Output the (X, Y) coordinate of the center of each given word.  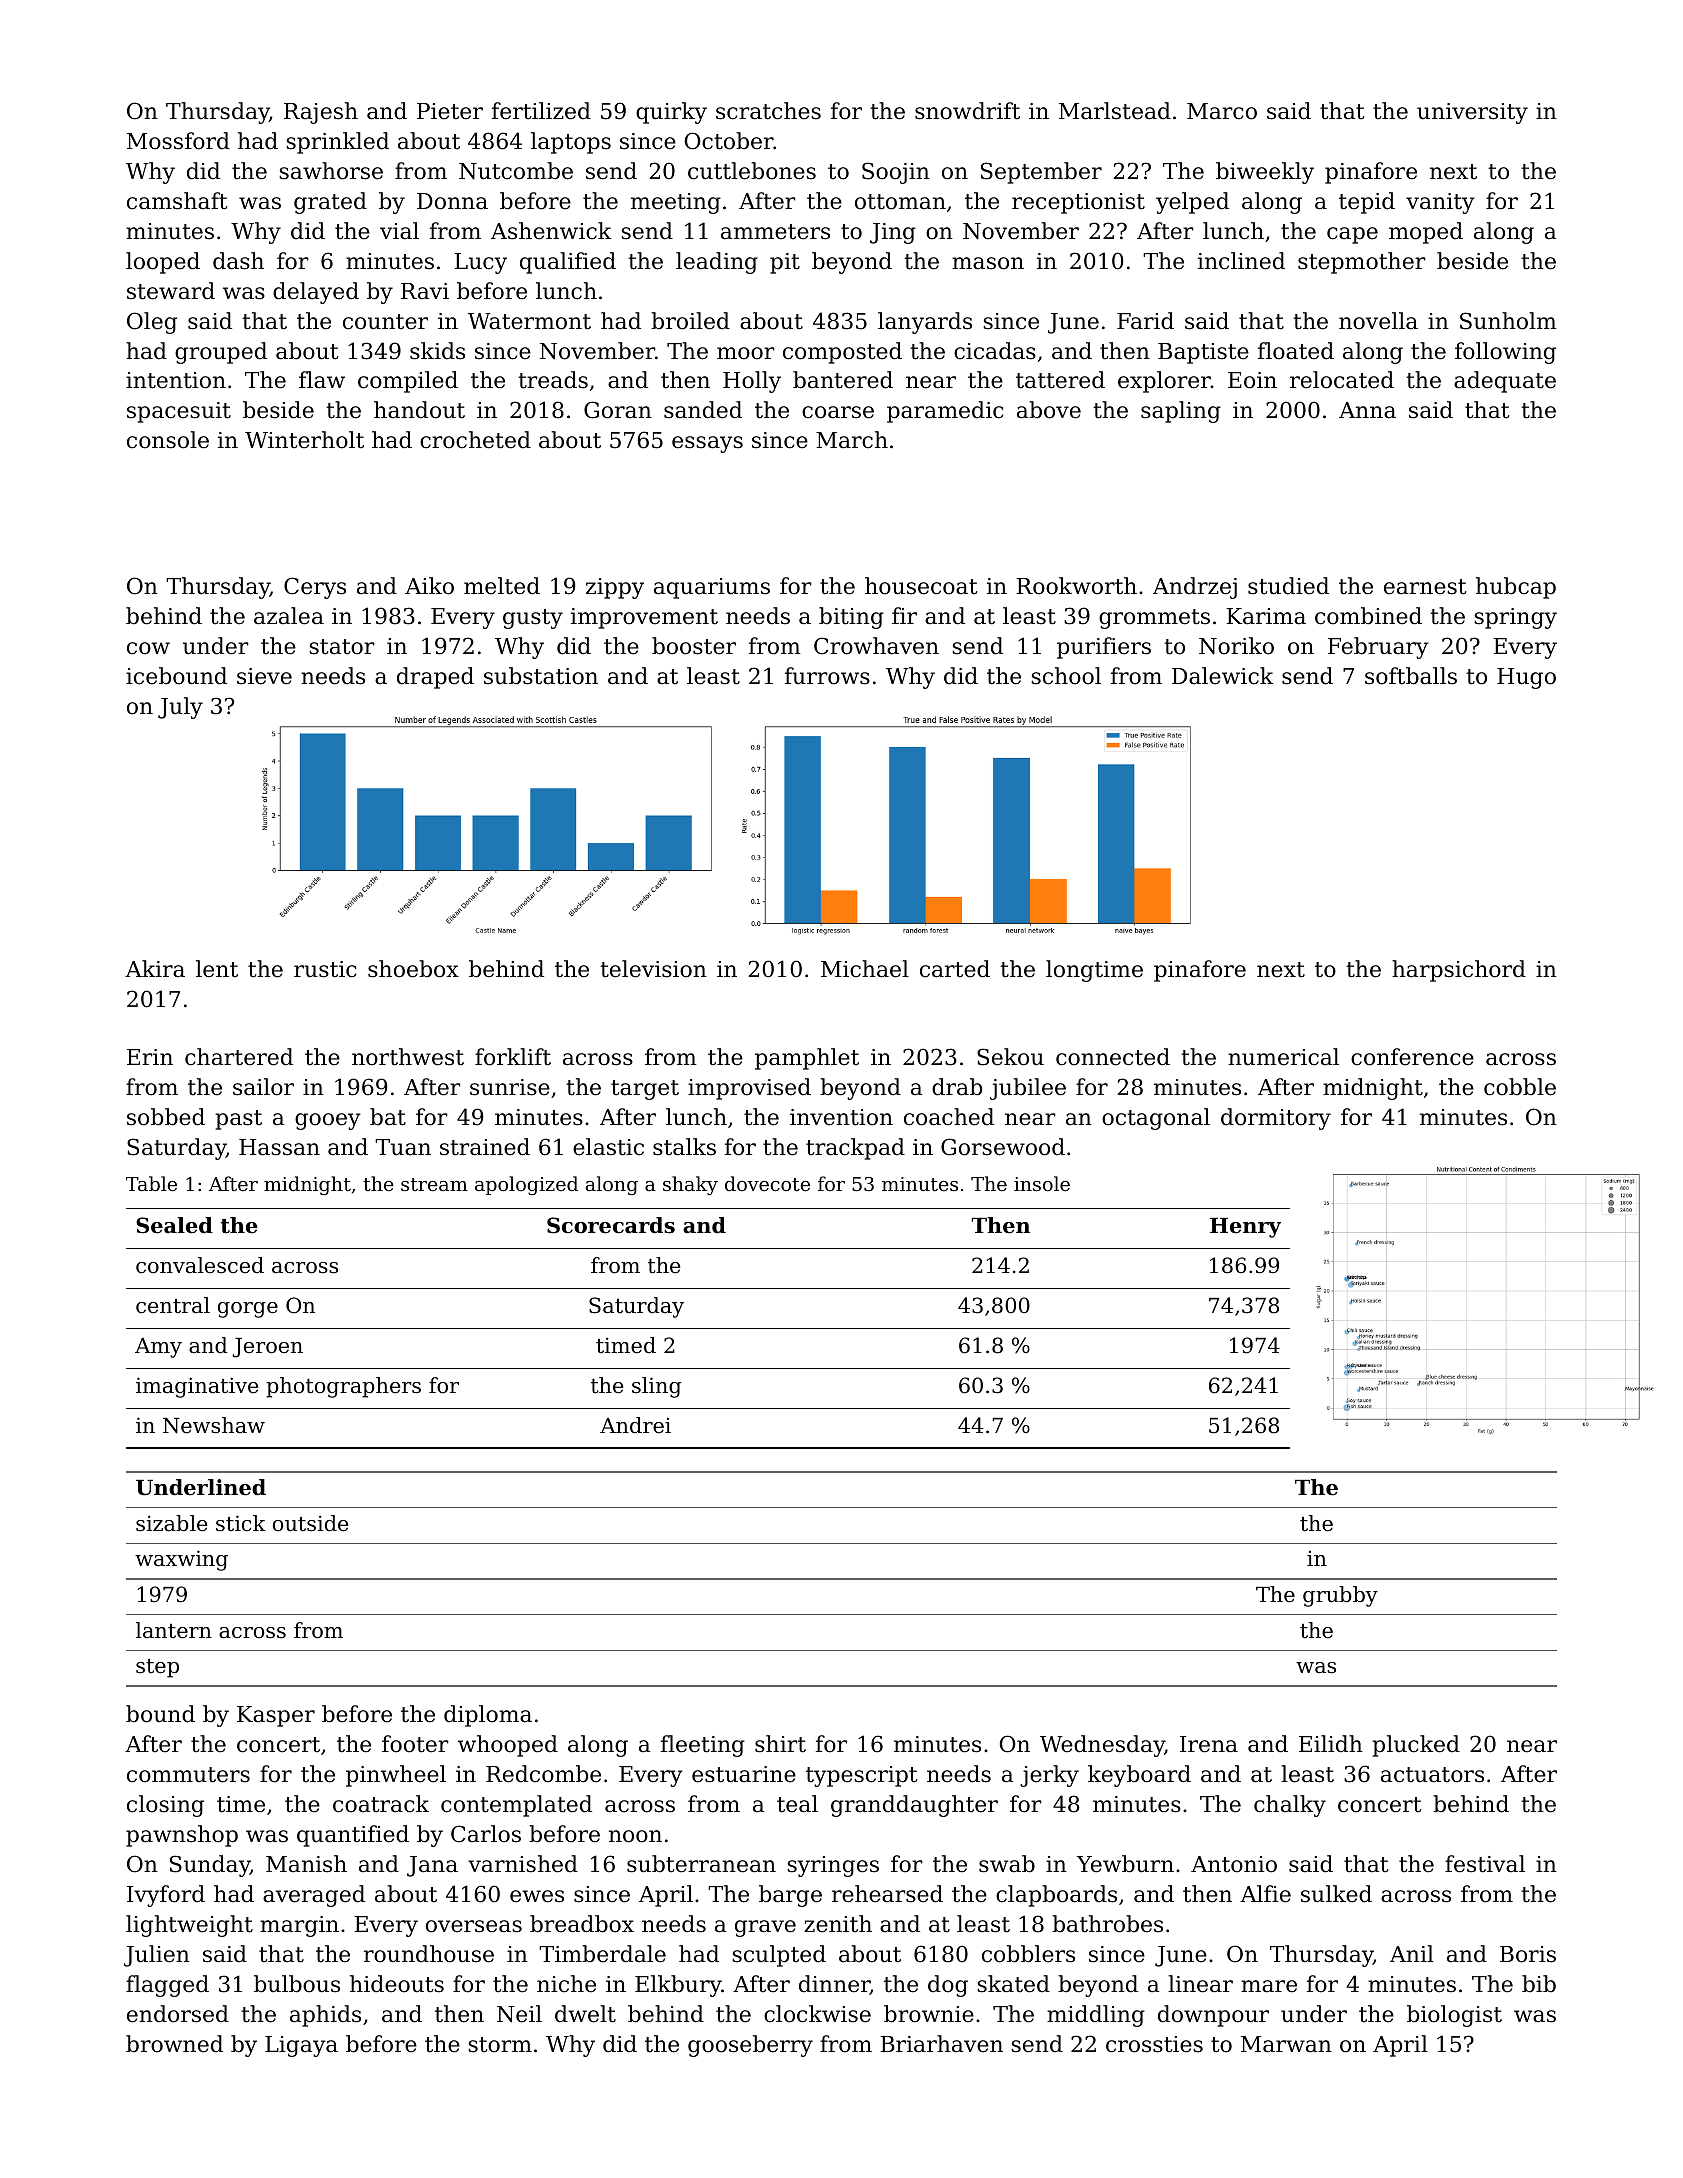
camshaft (177, 201)
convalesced (200, 1265)
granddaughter (914, 1806)
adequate (1505, 382)
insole (1042, 1183)
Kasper (276, 1716)
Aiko (429, 586)
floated (1296, 351)
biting (851, 618)
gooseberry (750, 2046)
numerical (1283, 1057)
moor (746, 353)
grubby (1340, 1596)
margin (299, 1926)
